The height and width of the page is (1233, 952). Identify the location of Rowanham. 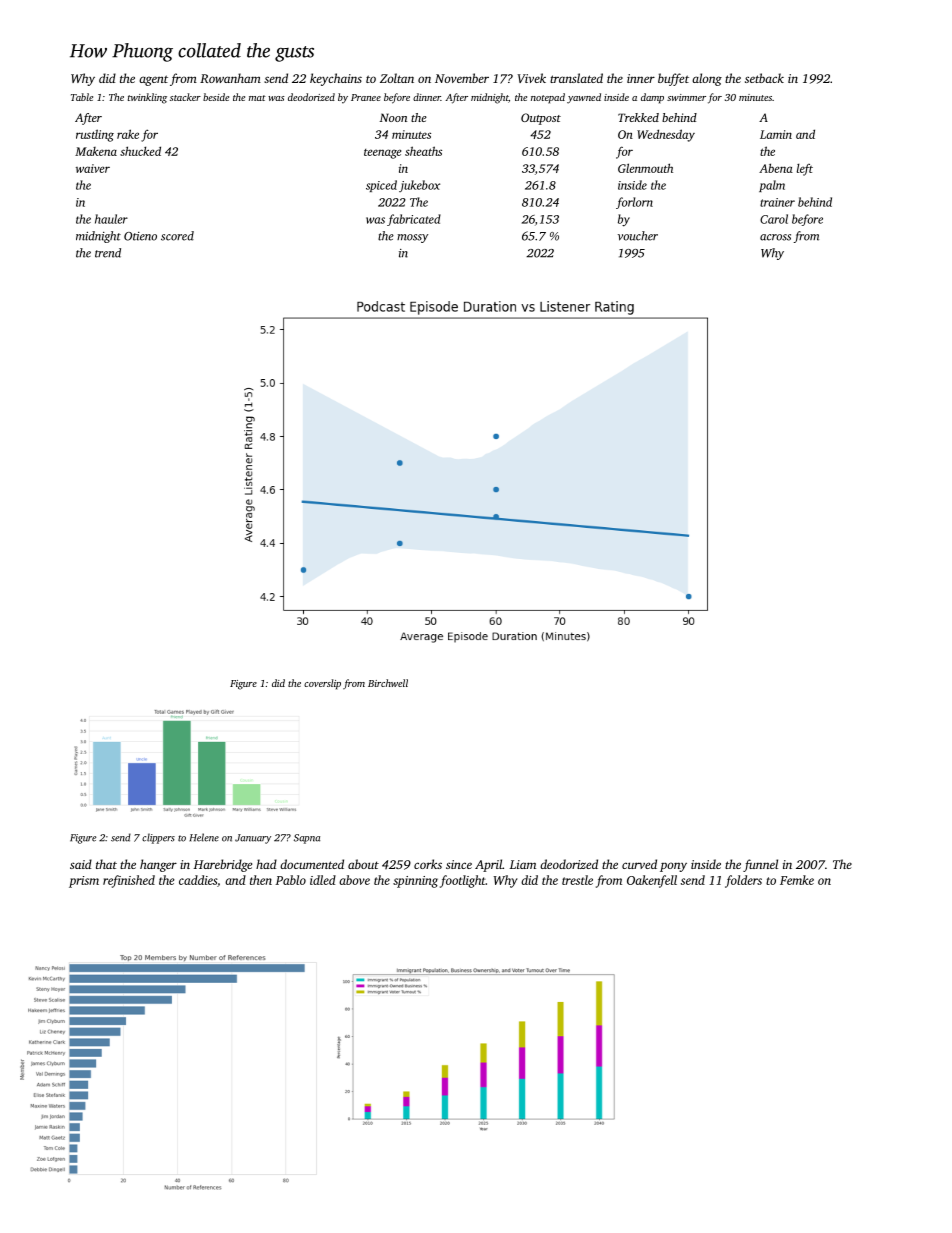
(230, 78).
